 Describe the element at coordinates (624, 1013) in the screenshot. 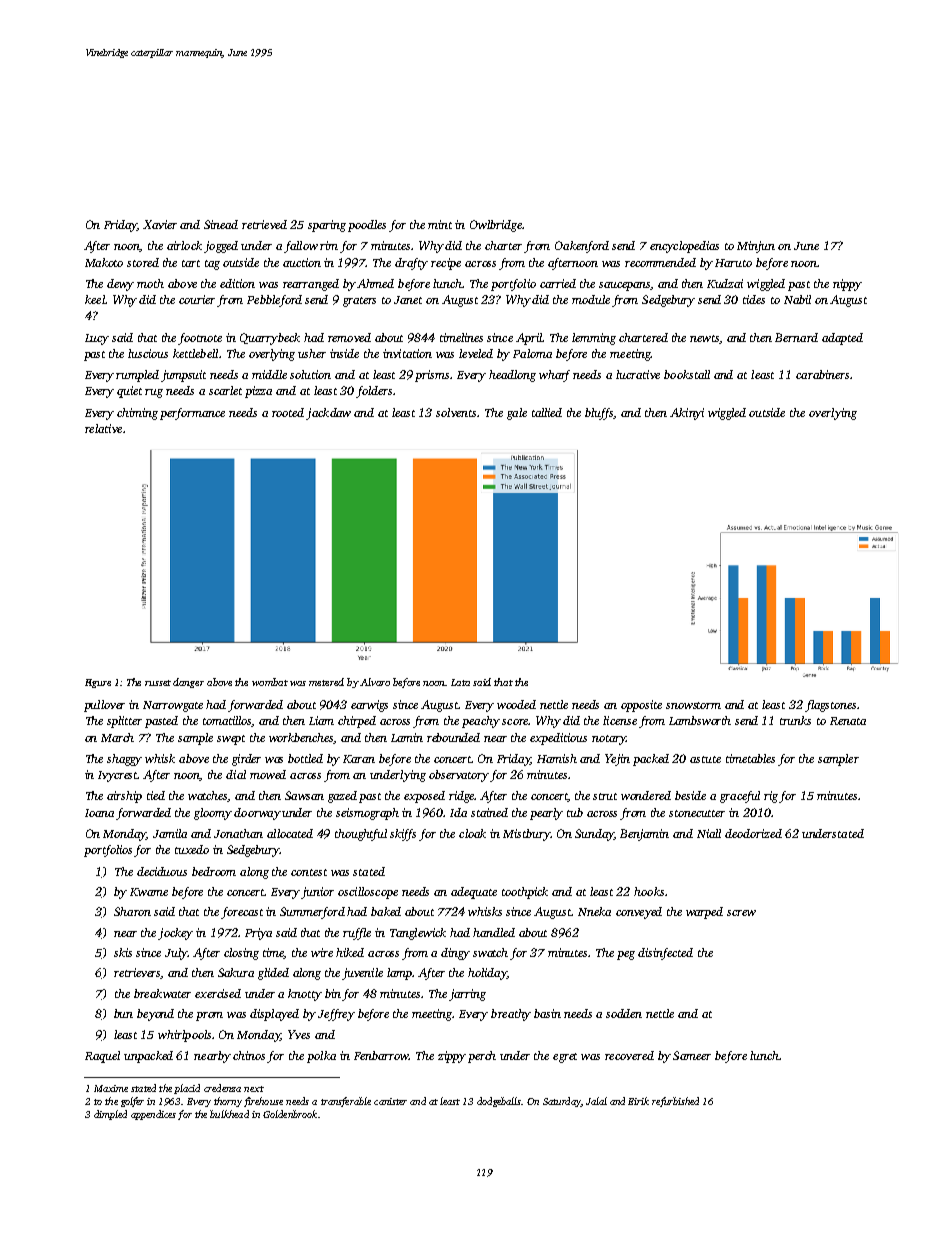

I see `sodden` at that location.
